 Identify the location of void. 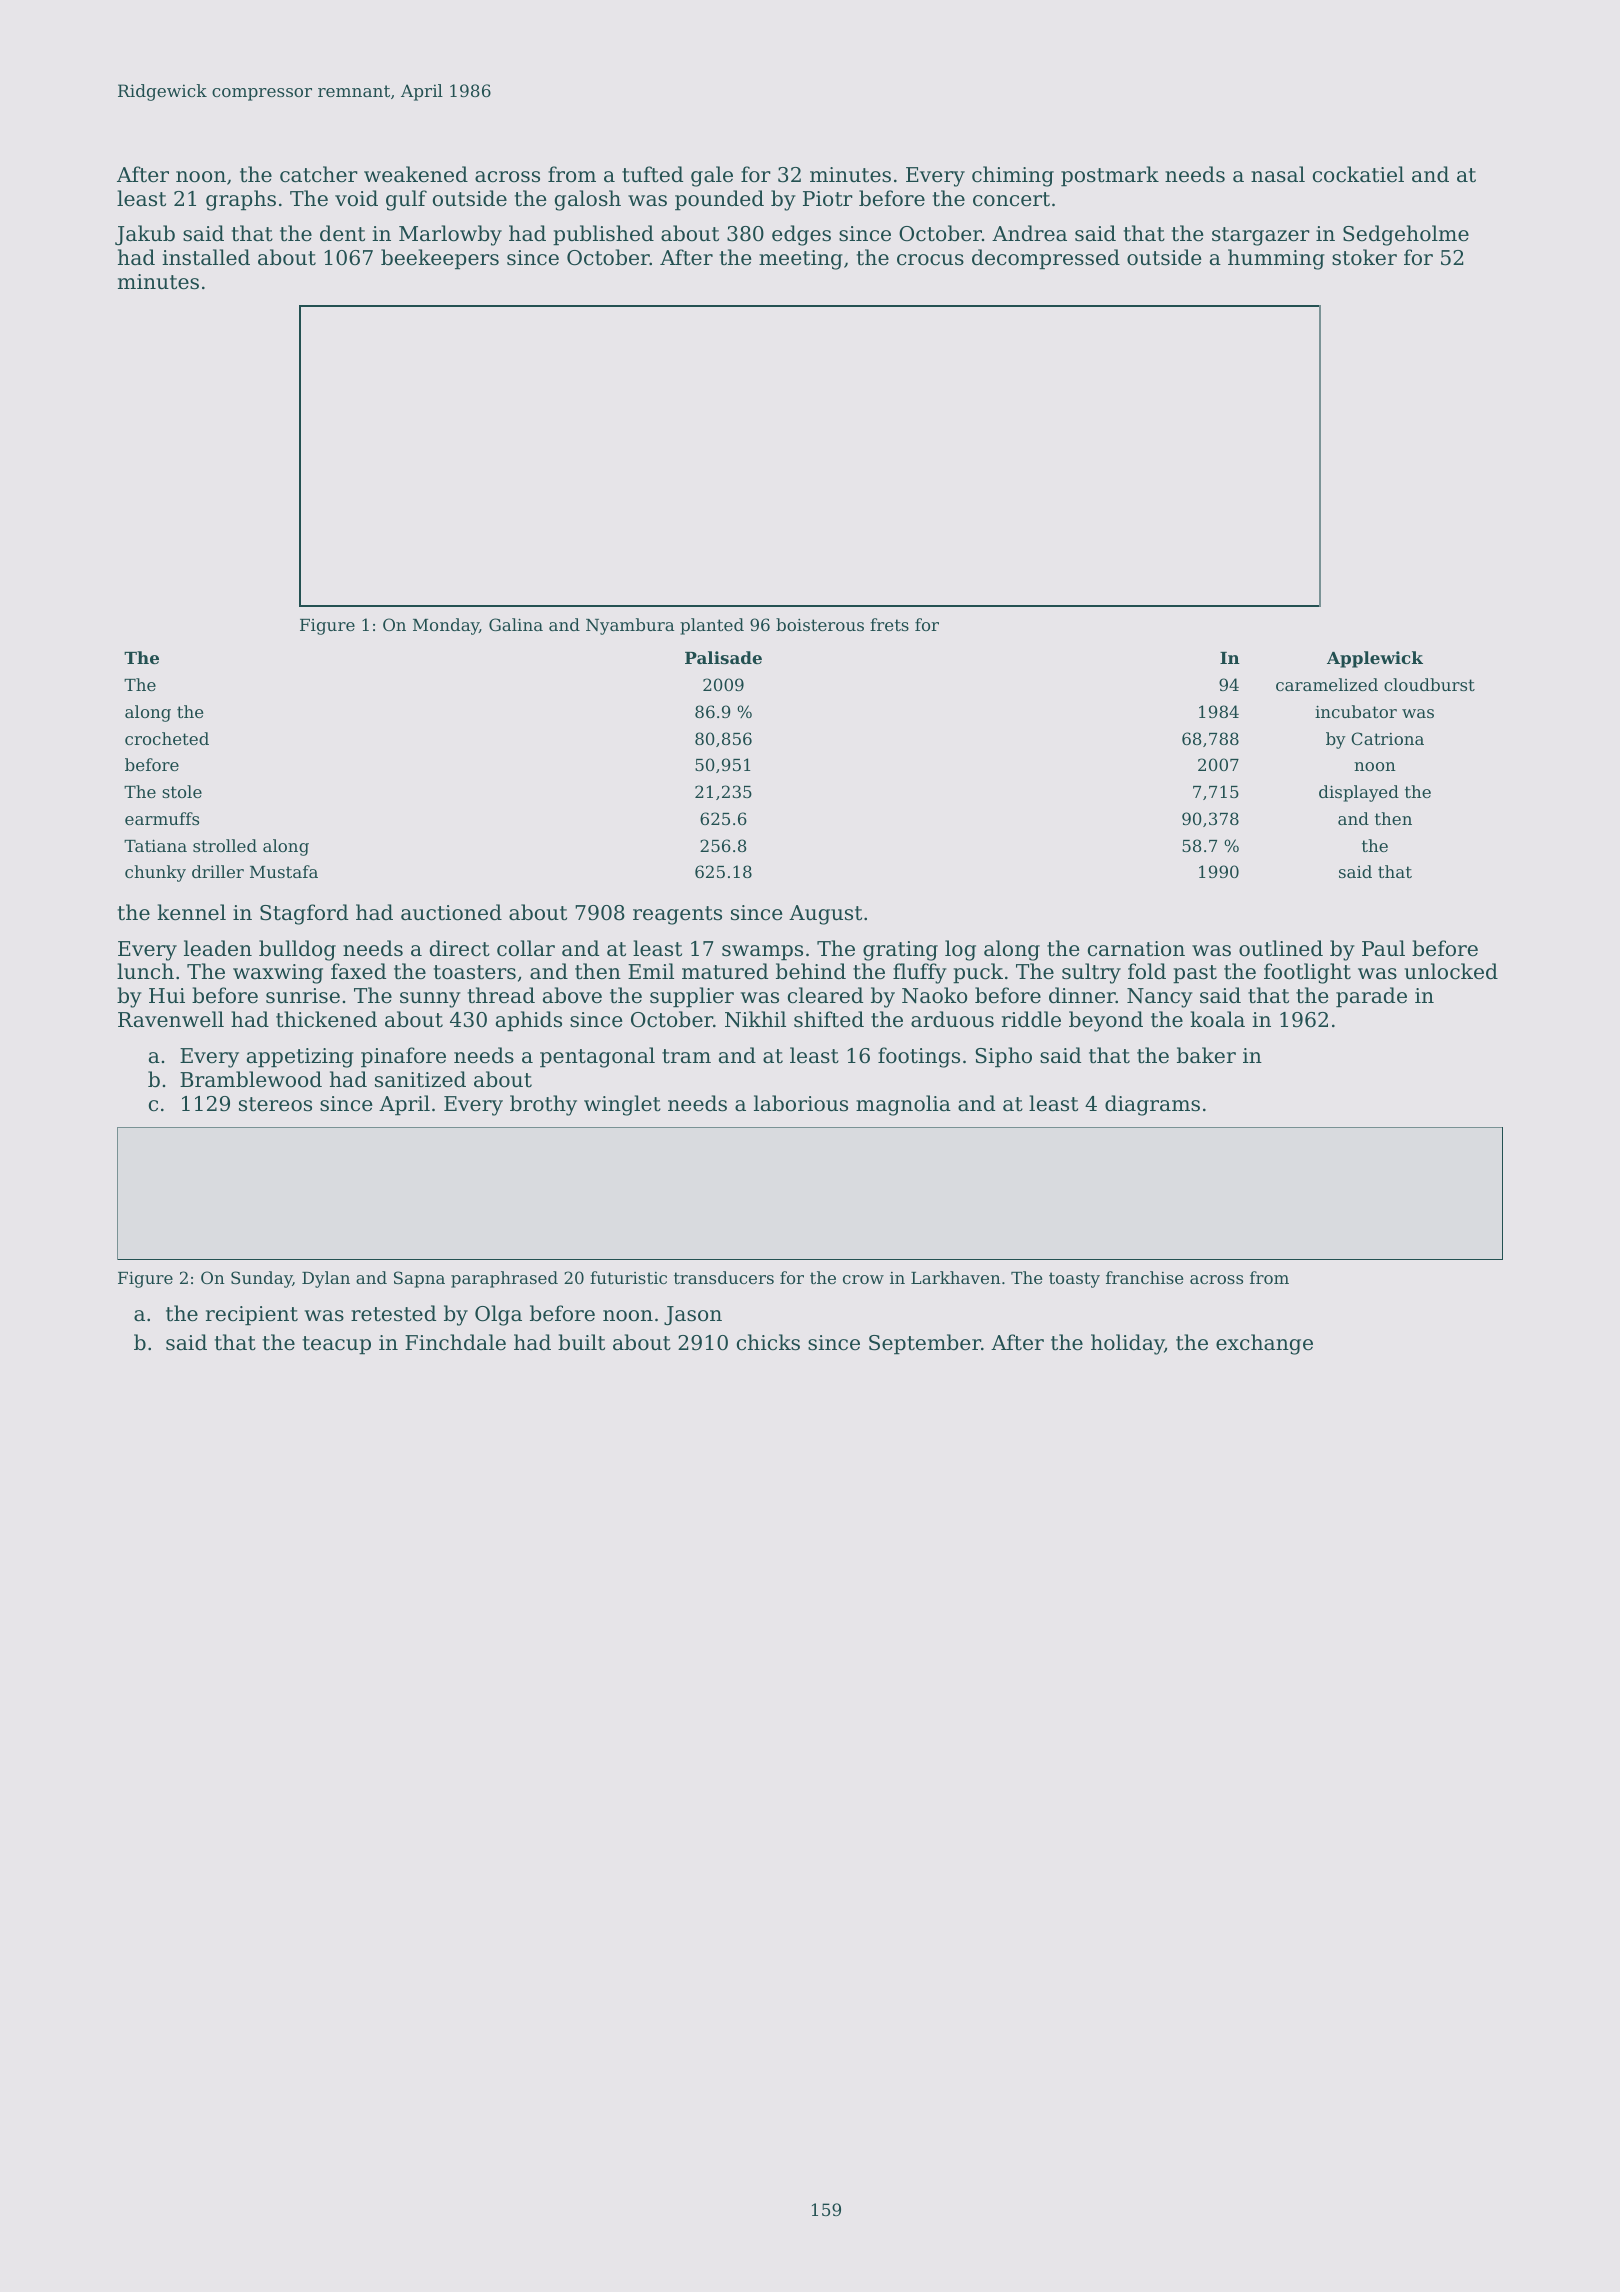
(356, 198).
